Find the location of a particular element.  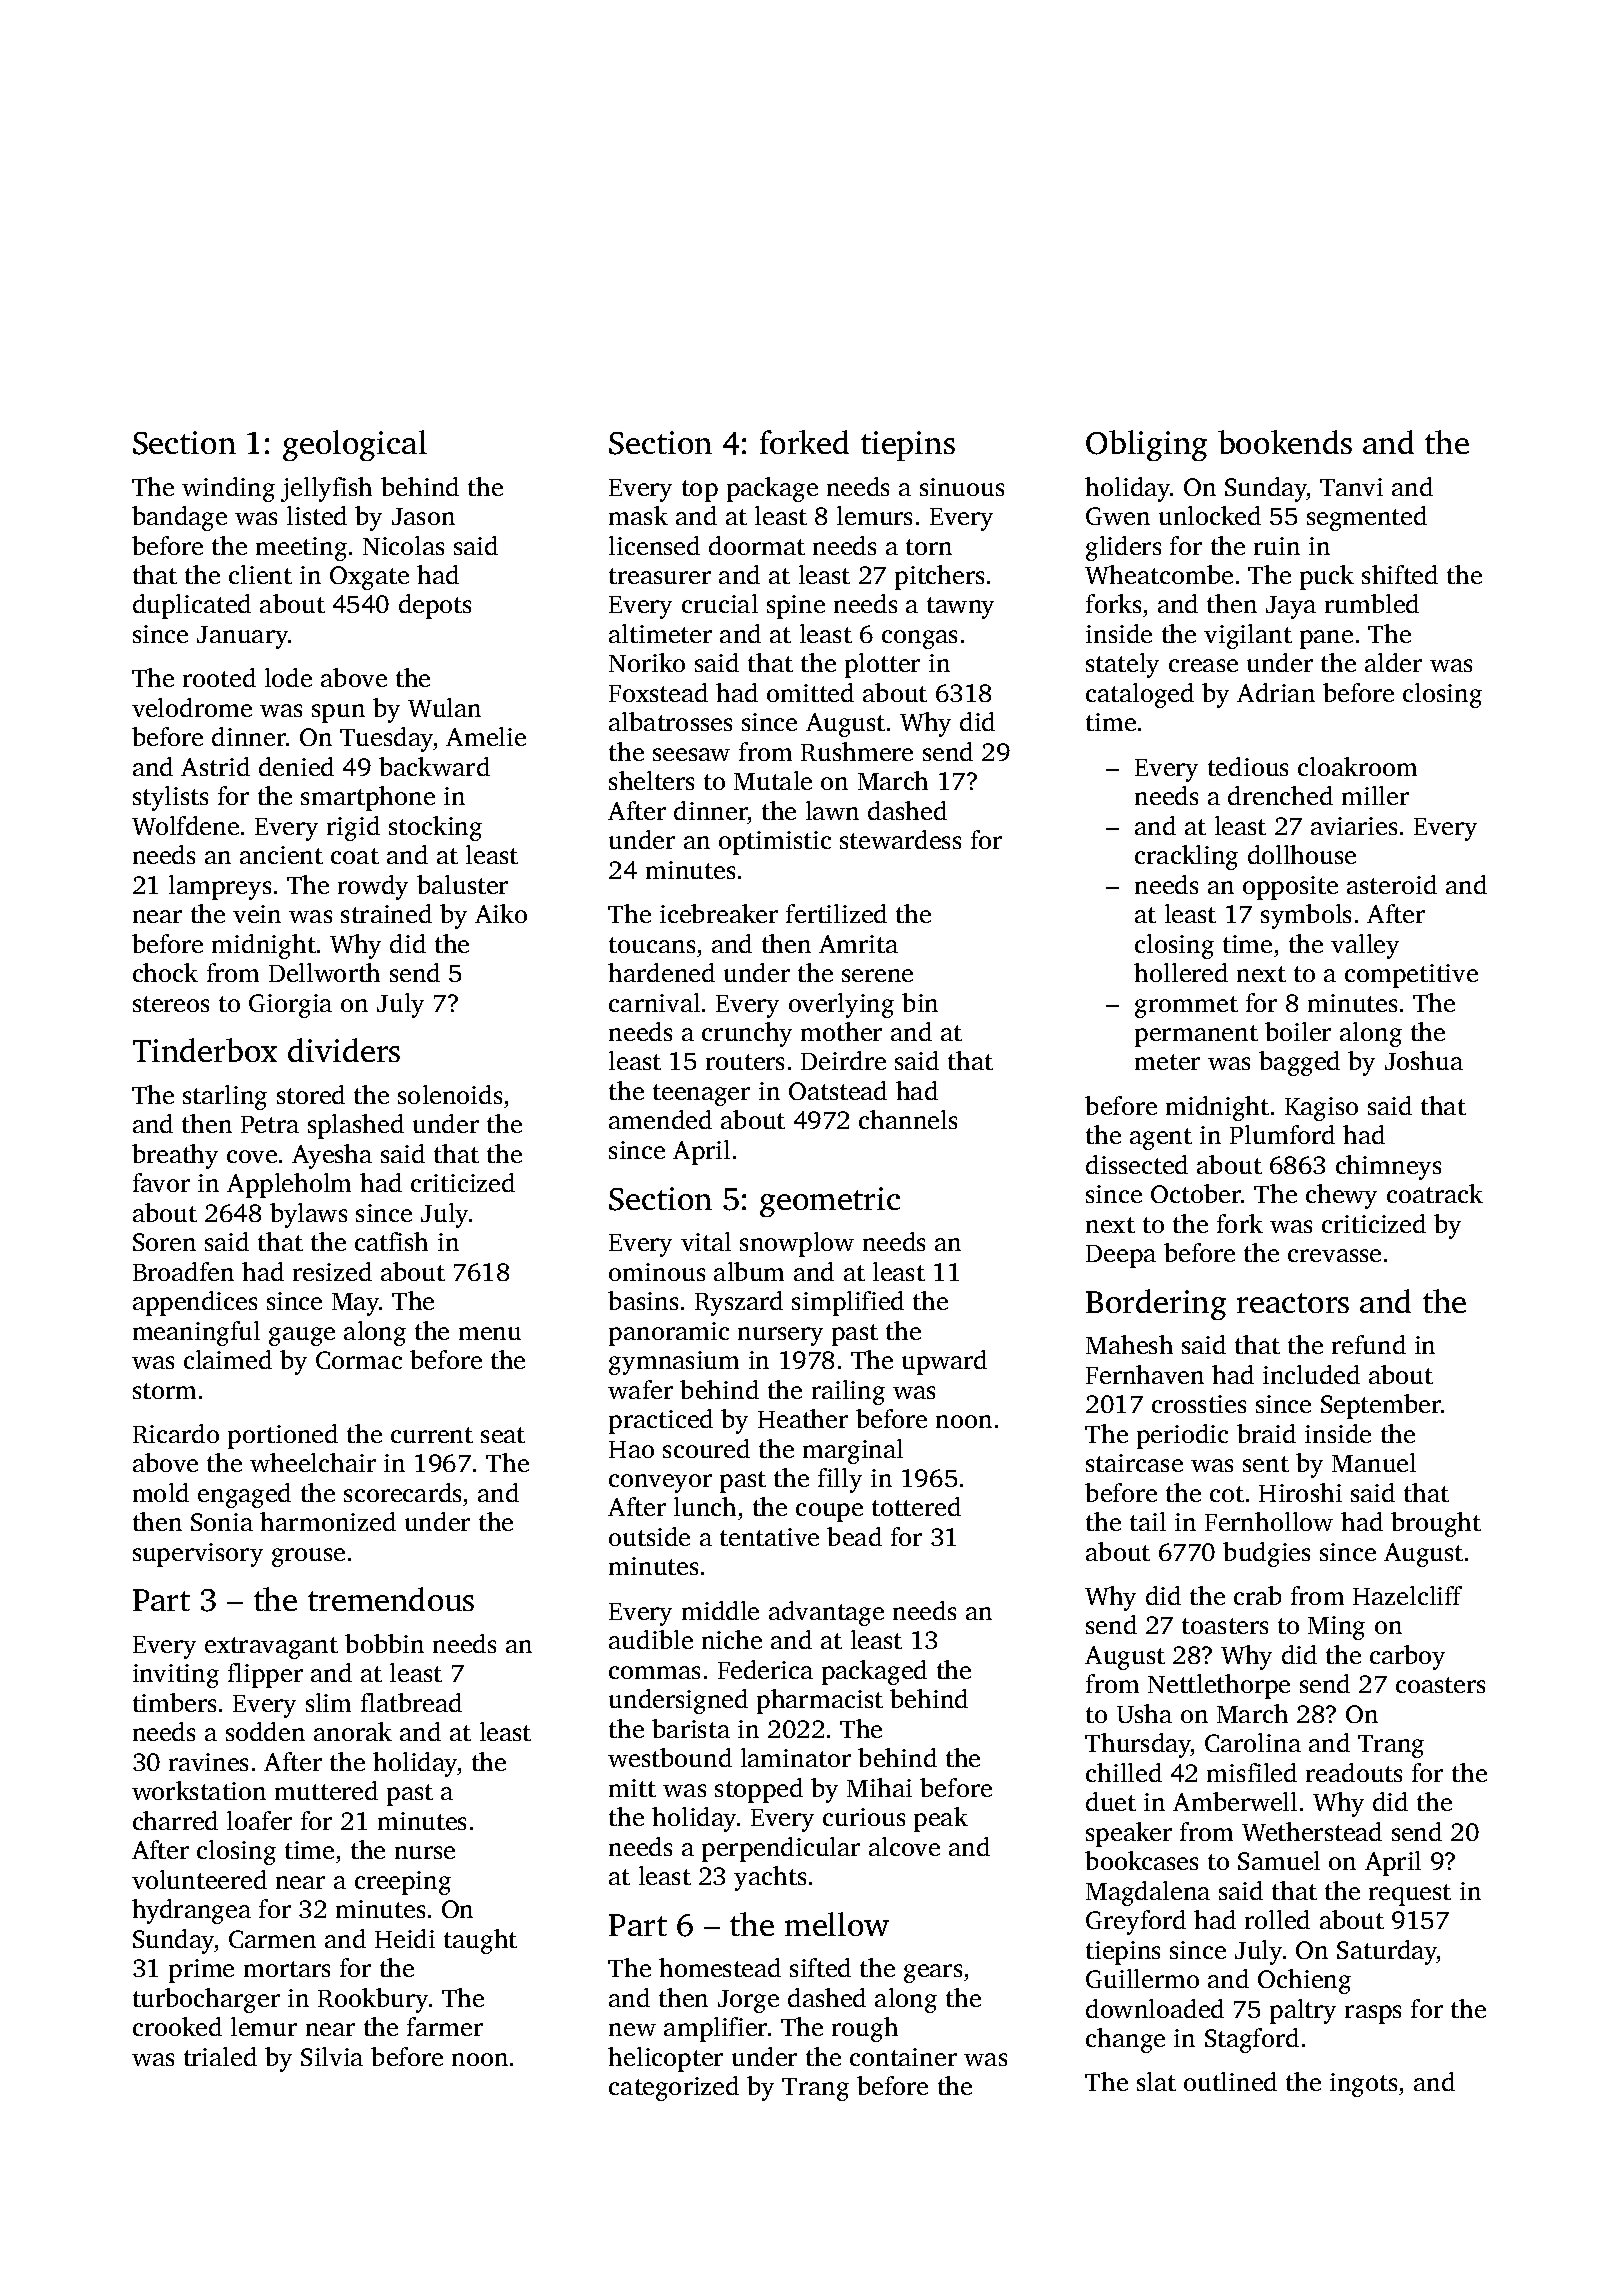

Manuel is located at coordinates (1374, 1462).
